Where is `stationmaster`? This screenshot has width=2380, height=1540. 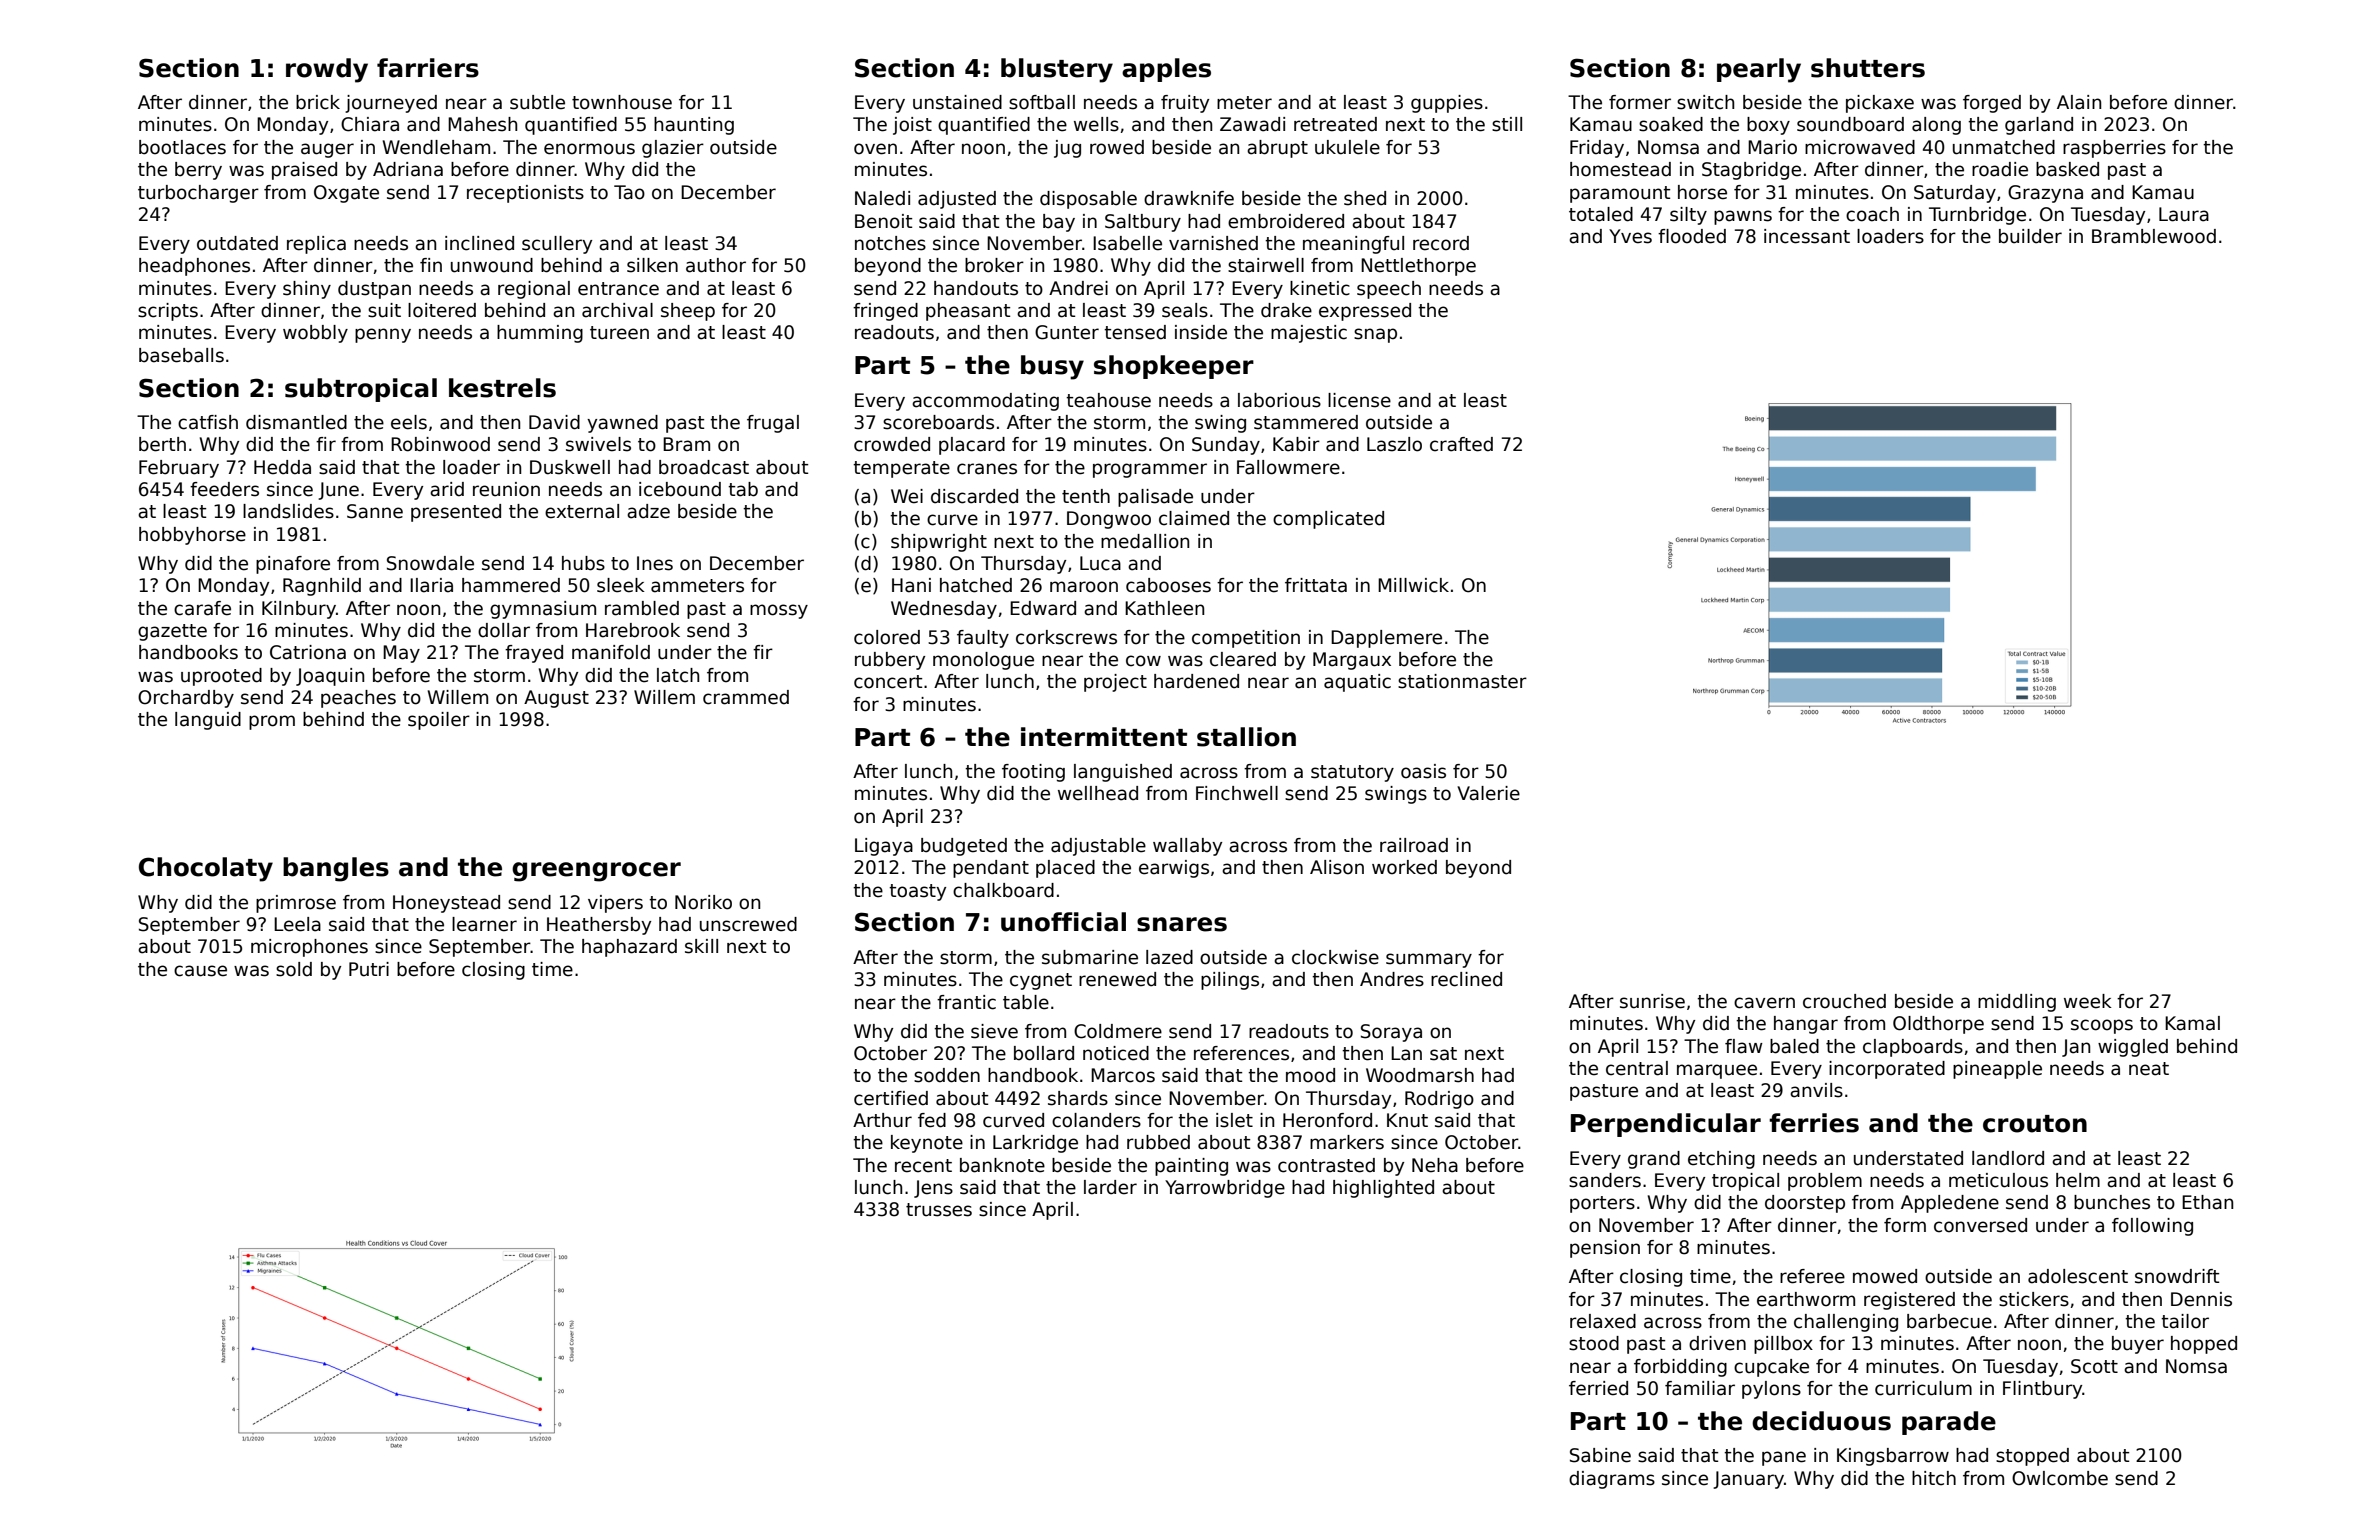
stationmaster is located at coordinates (1462, 681).
